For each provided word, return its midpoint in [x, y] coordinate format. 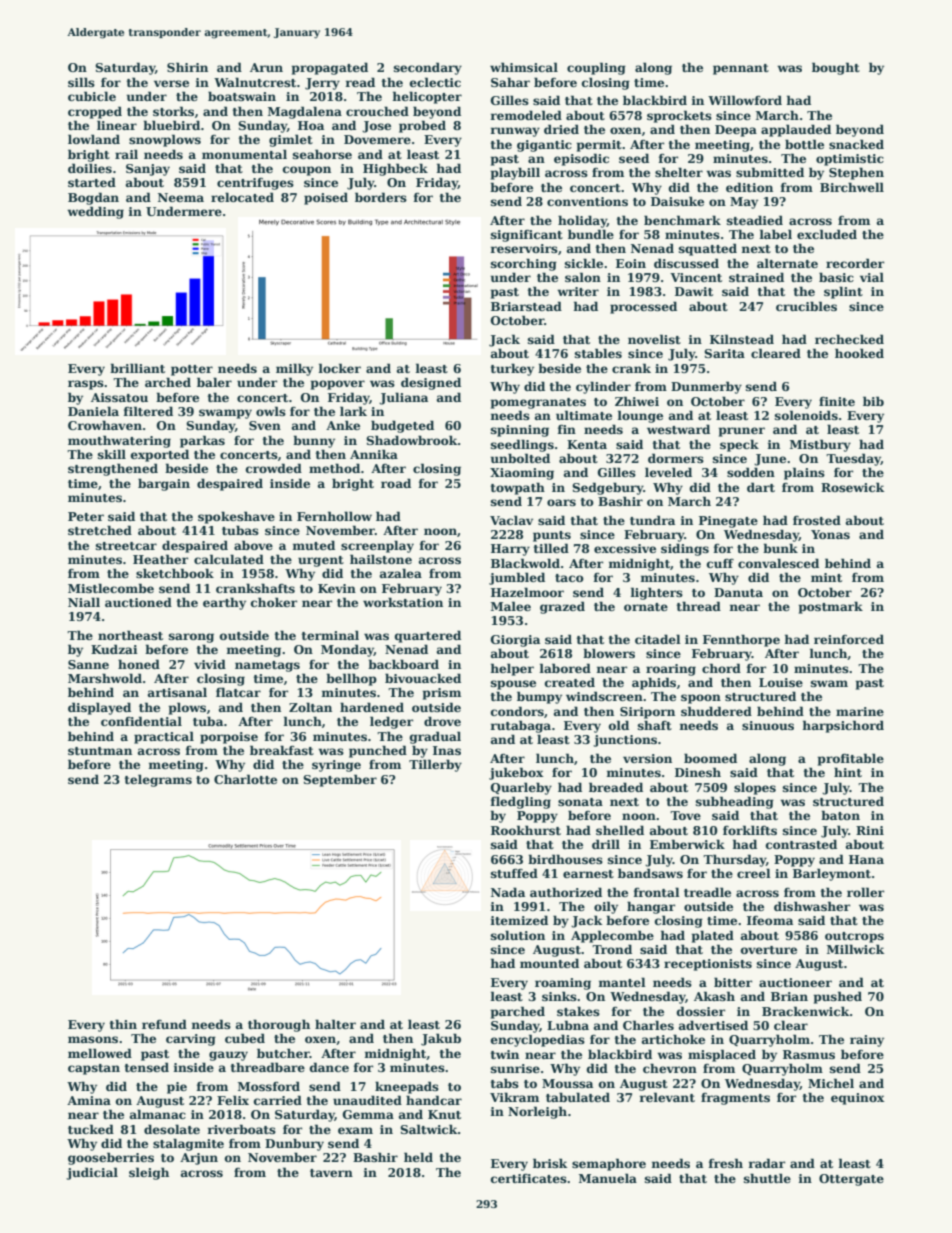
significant [527, 236]
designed [431, 383]
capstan [94, 1069]
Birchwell [852, 187]
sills [81, 82]
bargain [164, 484]
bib [873, 401]
